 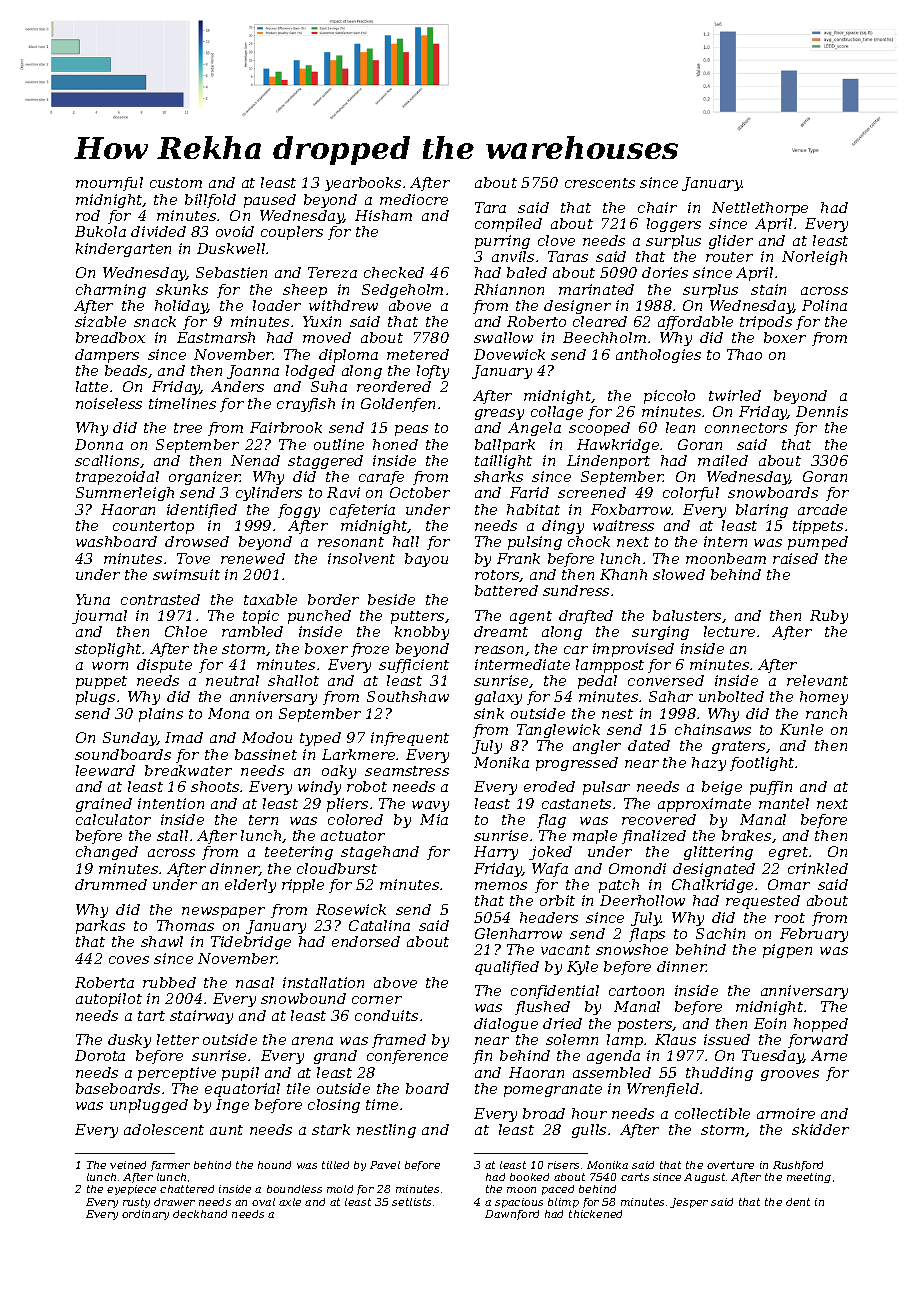 I want to click on Arne, so click(x=829, y=1055).
